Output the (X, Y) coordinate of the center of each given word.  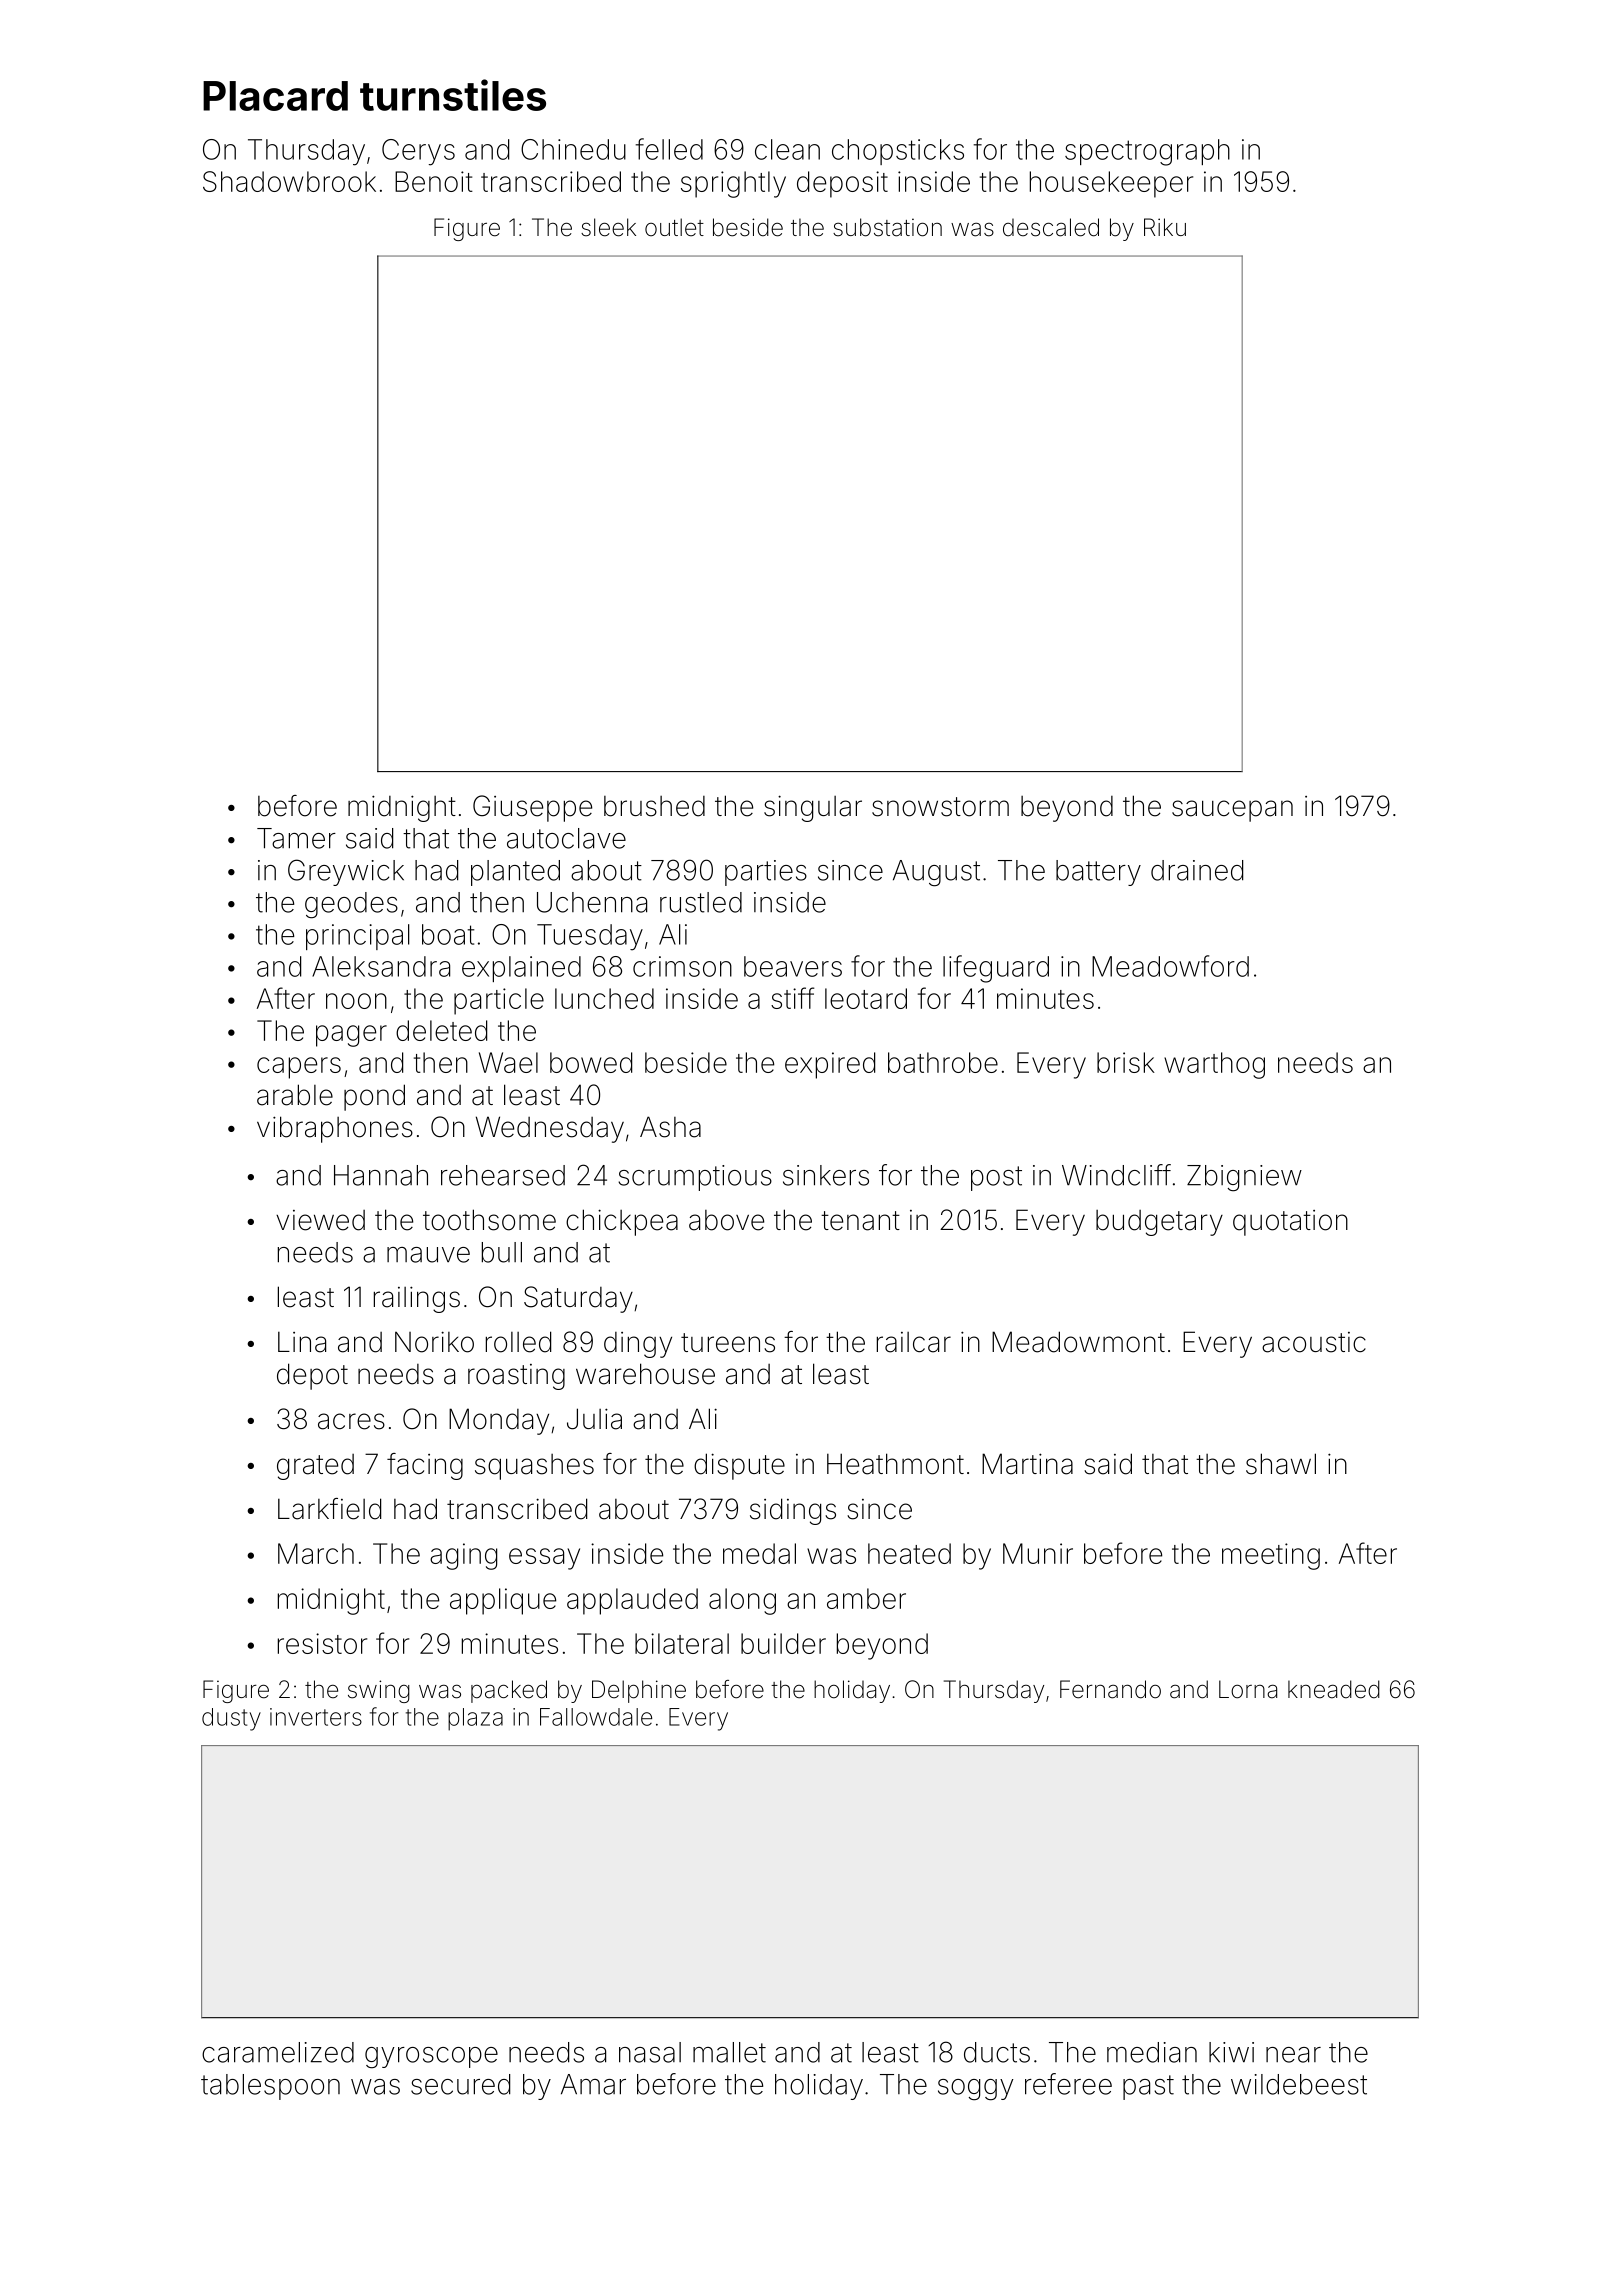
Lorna (1248, 1689)
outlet (674, 227)
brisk (1126, 1062)
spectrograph (1147, 152)
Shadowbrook (289, 181)
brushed (654, 806)
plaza (475, 1719)
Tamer (296, 838)
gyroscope (431, 2058)
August (936, 873)
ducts (997, 2052)
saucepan (1232, 811)
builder (783, 1643)
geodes (351, 905)
